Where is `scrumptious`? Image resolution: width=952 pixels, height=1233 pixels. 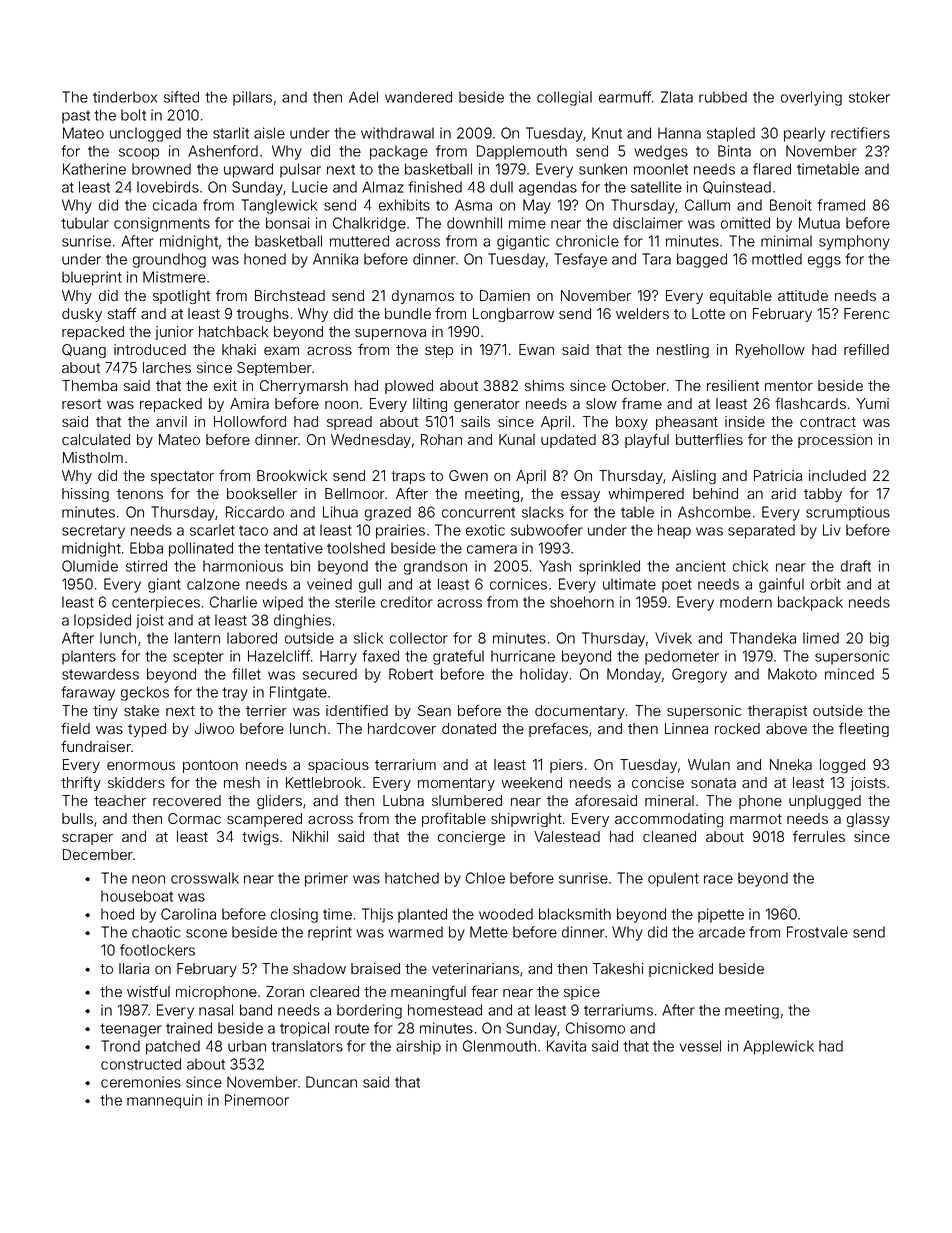 scrumptious is located at coordinates (848, 513).
